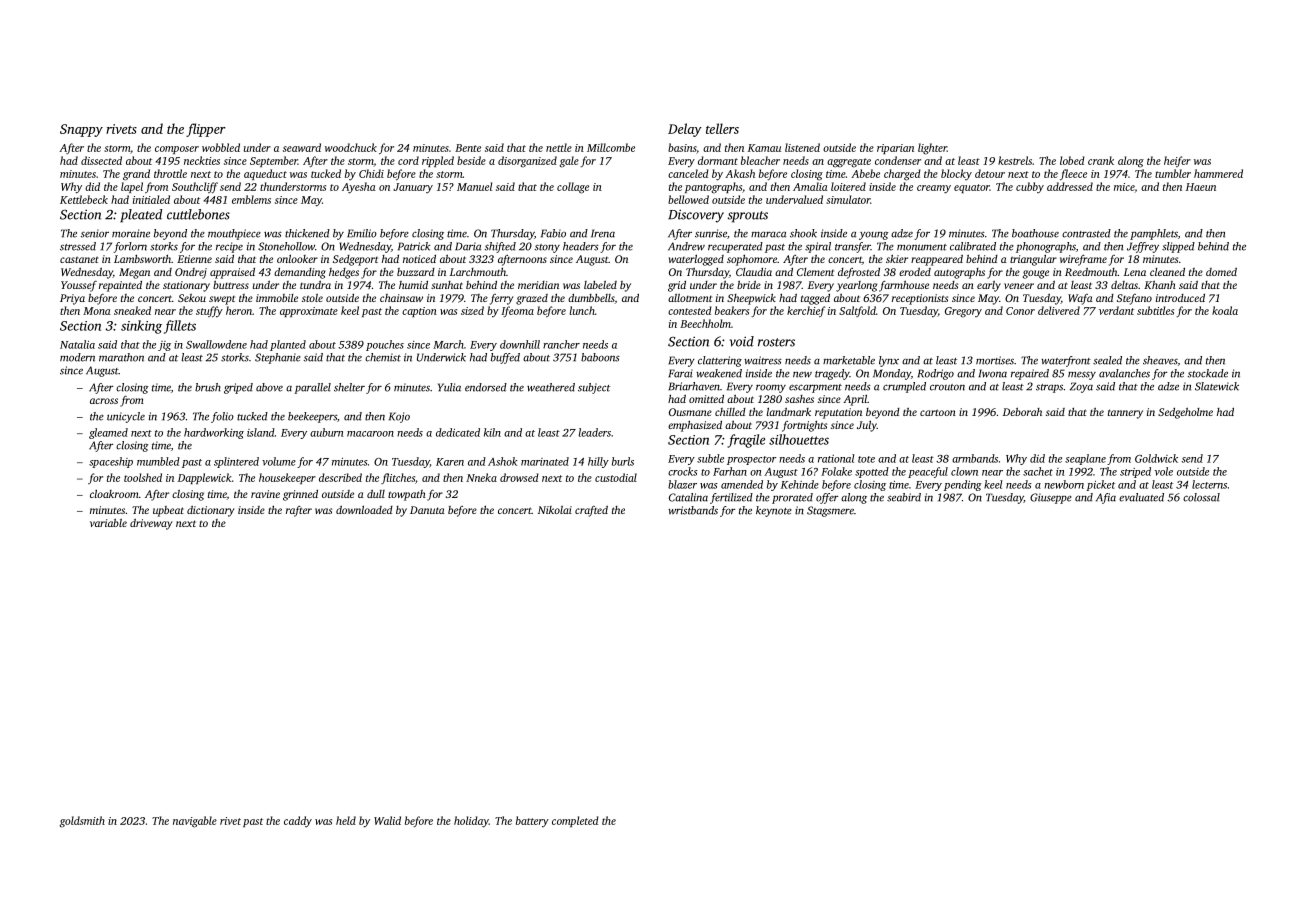  Describe the element at coordinates (575, 821) in the screenshot. I see `completed` at that location.
